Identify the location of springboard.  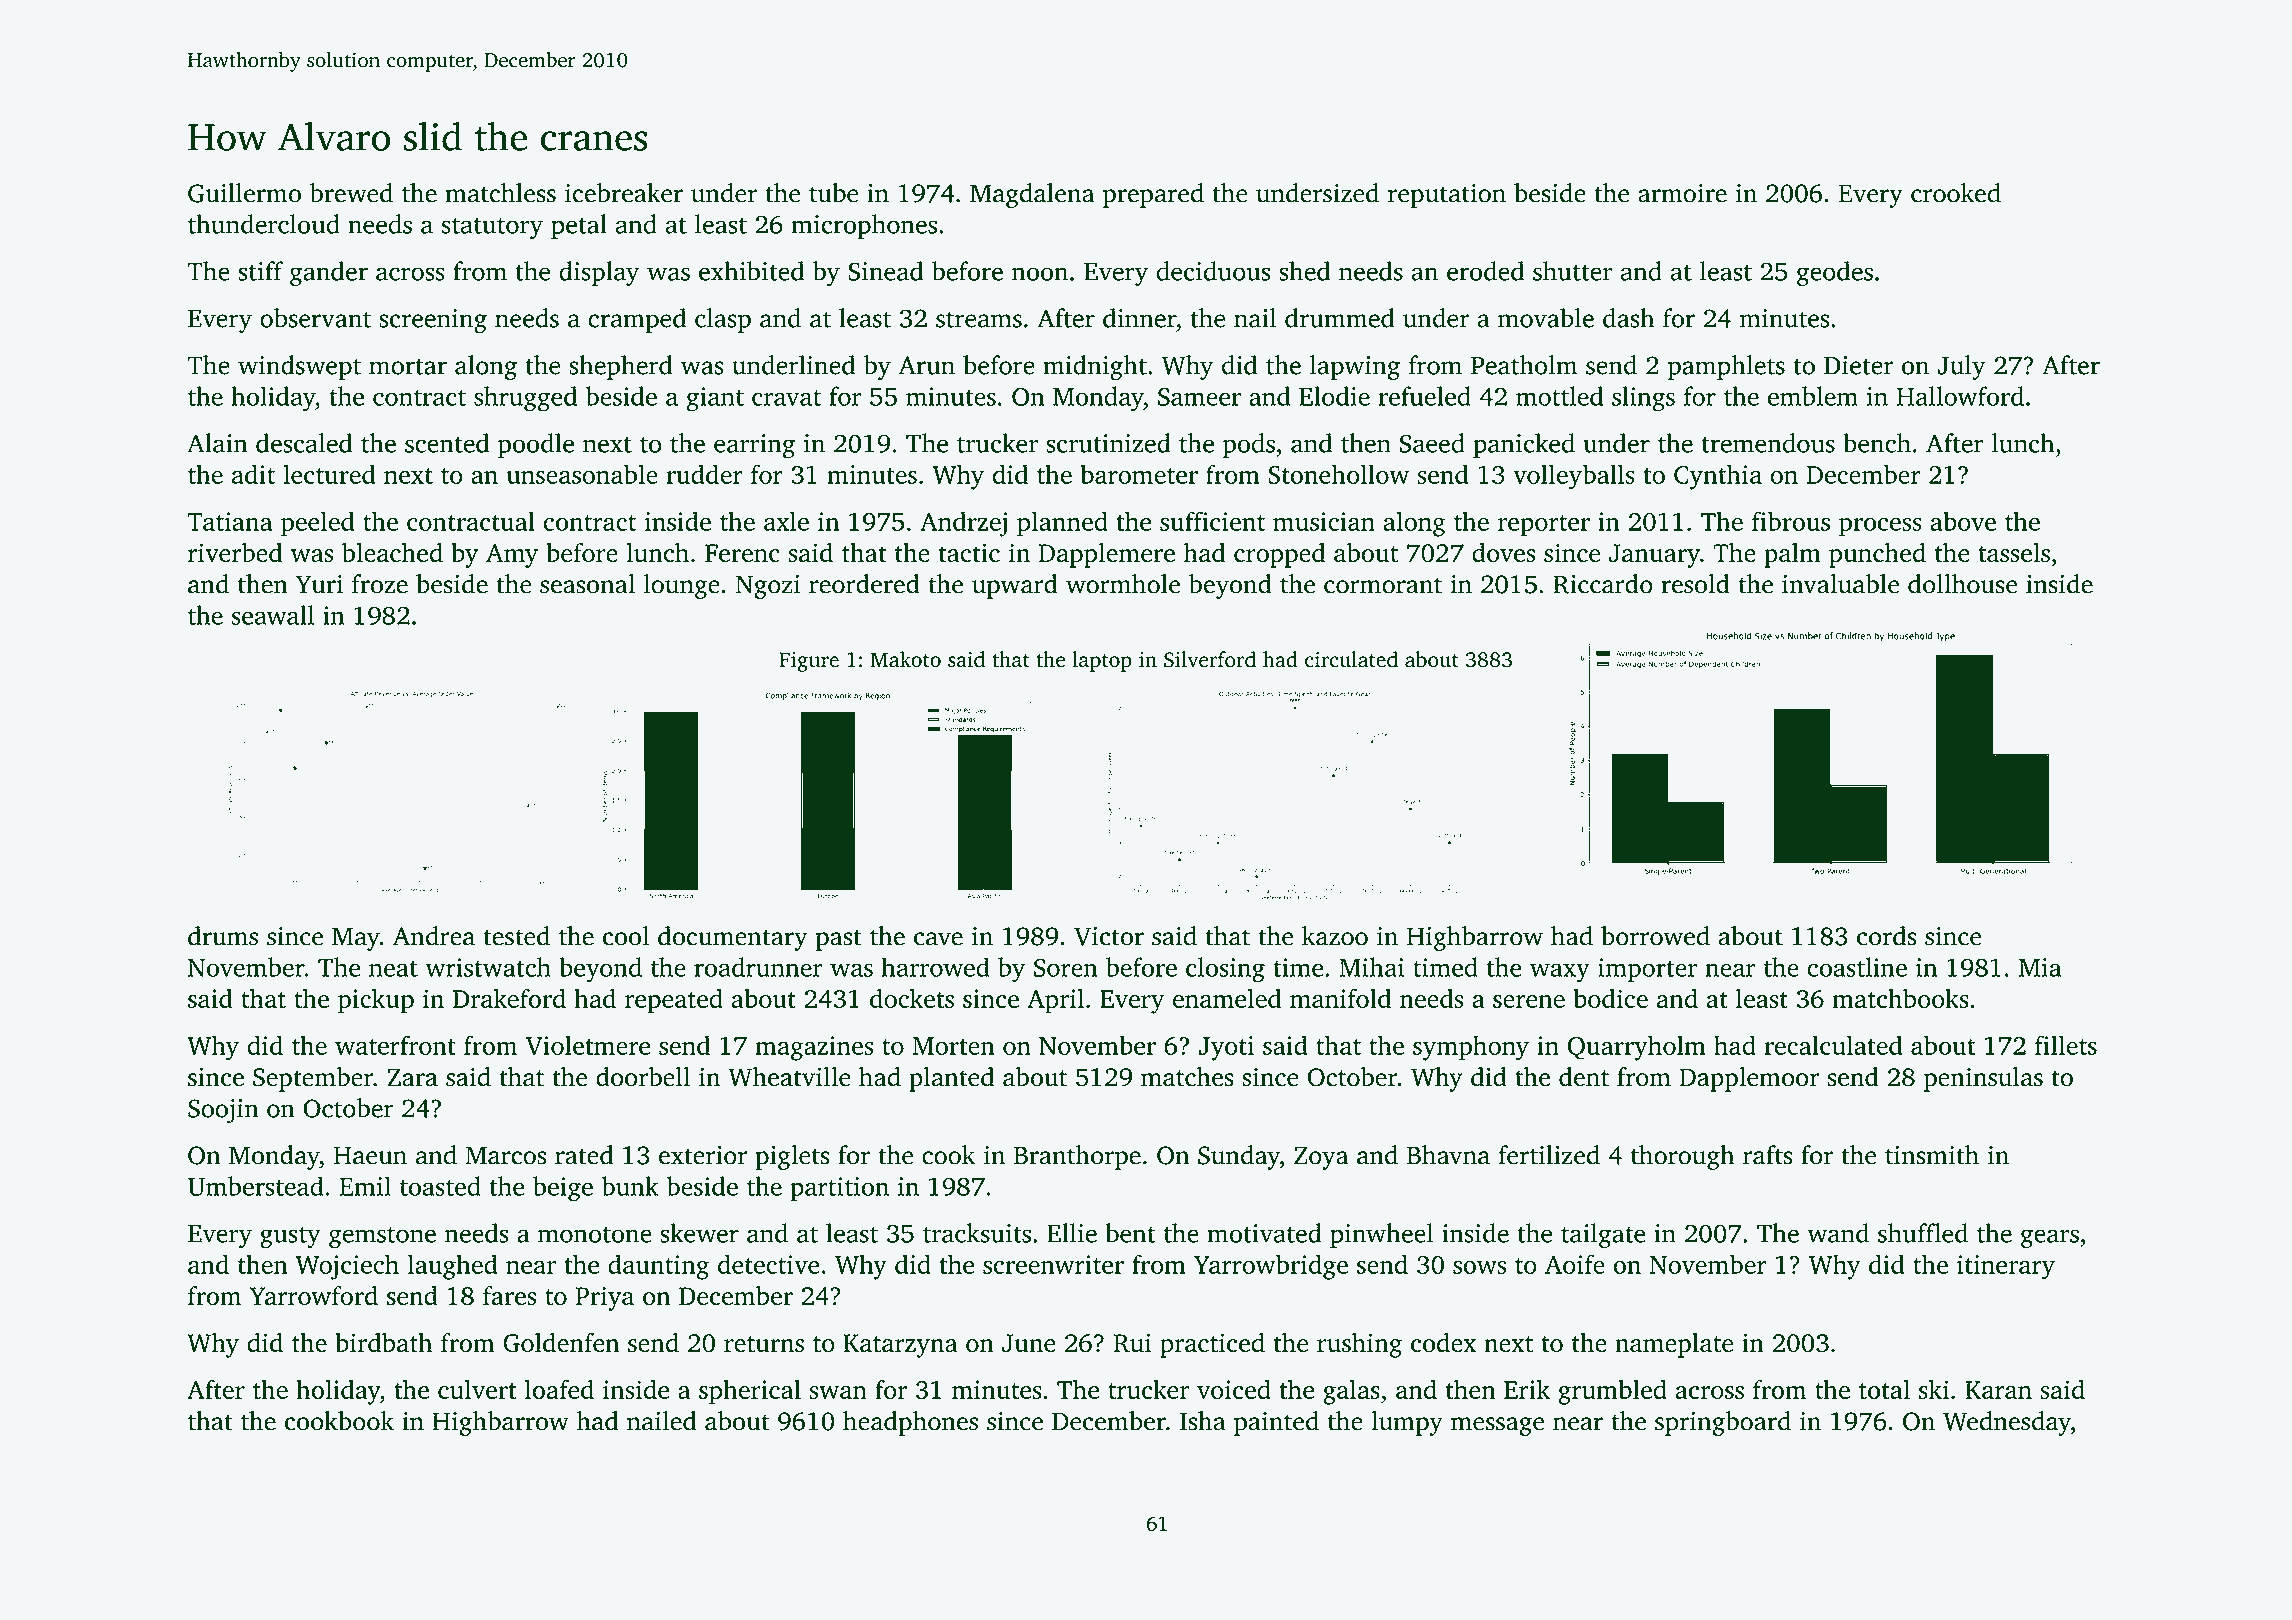
(1723, 1423).
